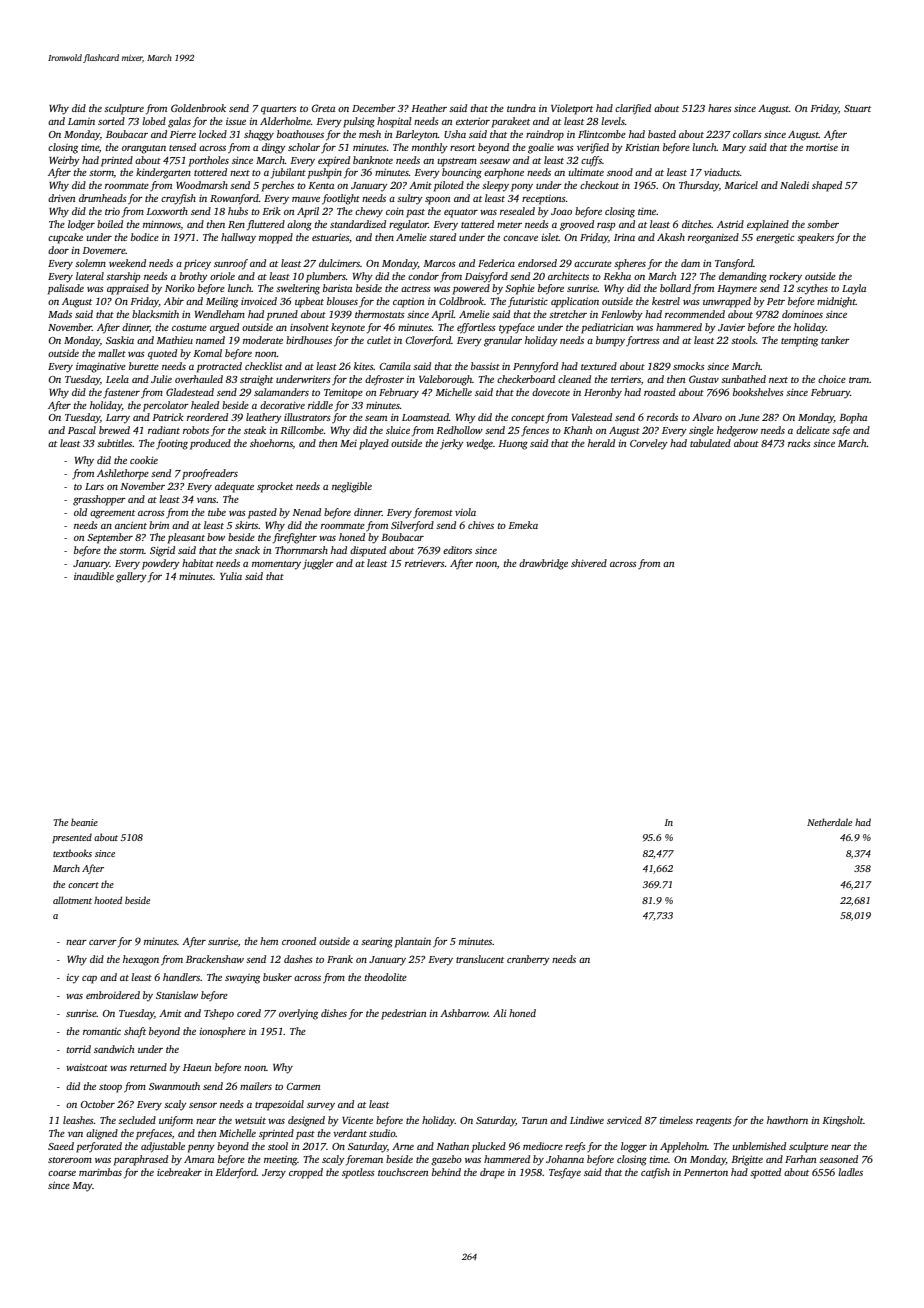 The height and width of the screenshot is (1308, 924). What do you see at coordinates (94, 576) in the screenshot?
I see `inaudible` at bounding box center [94, 576].
